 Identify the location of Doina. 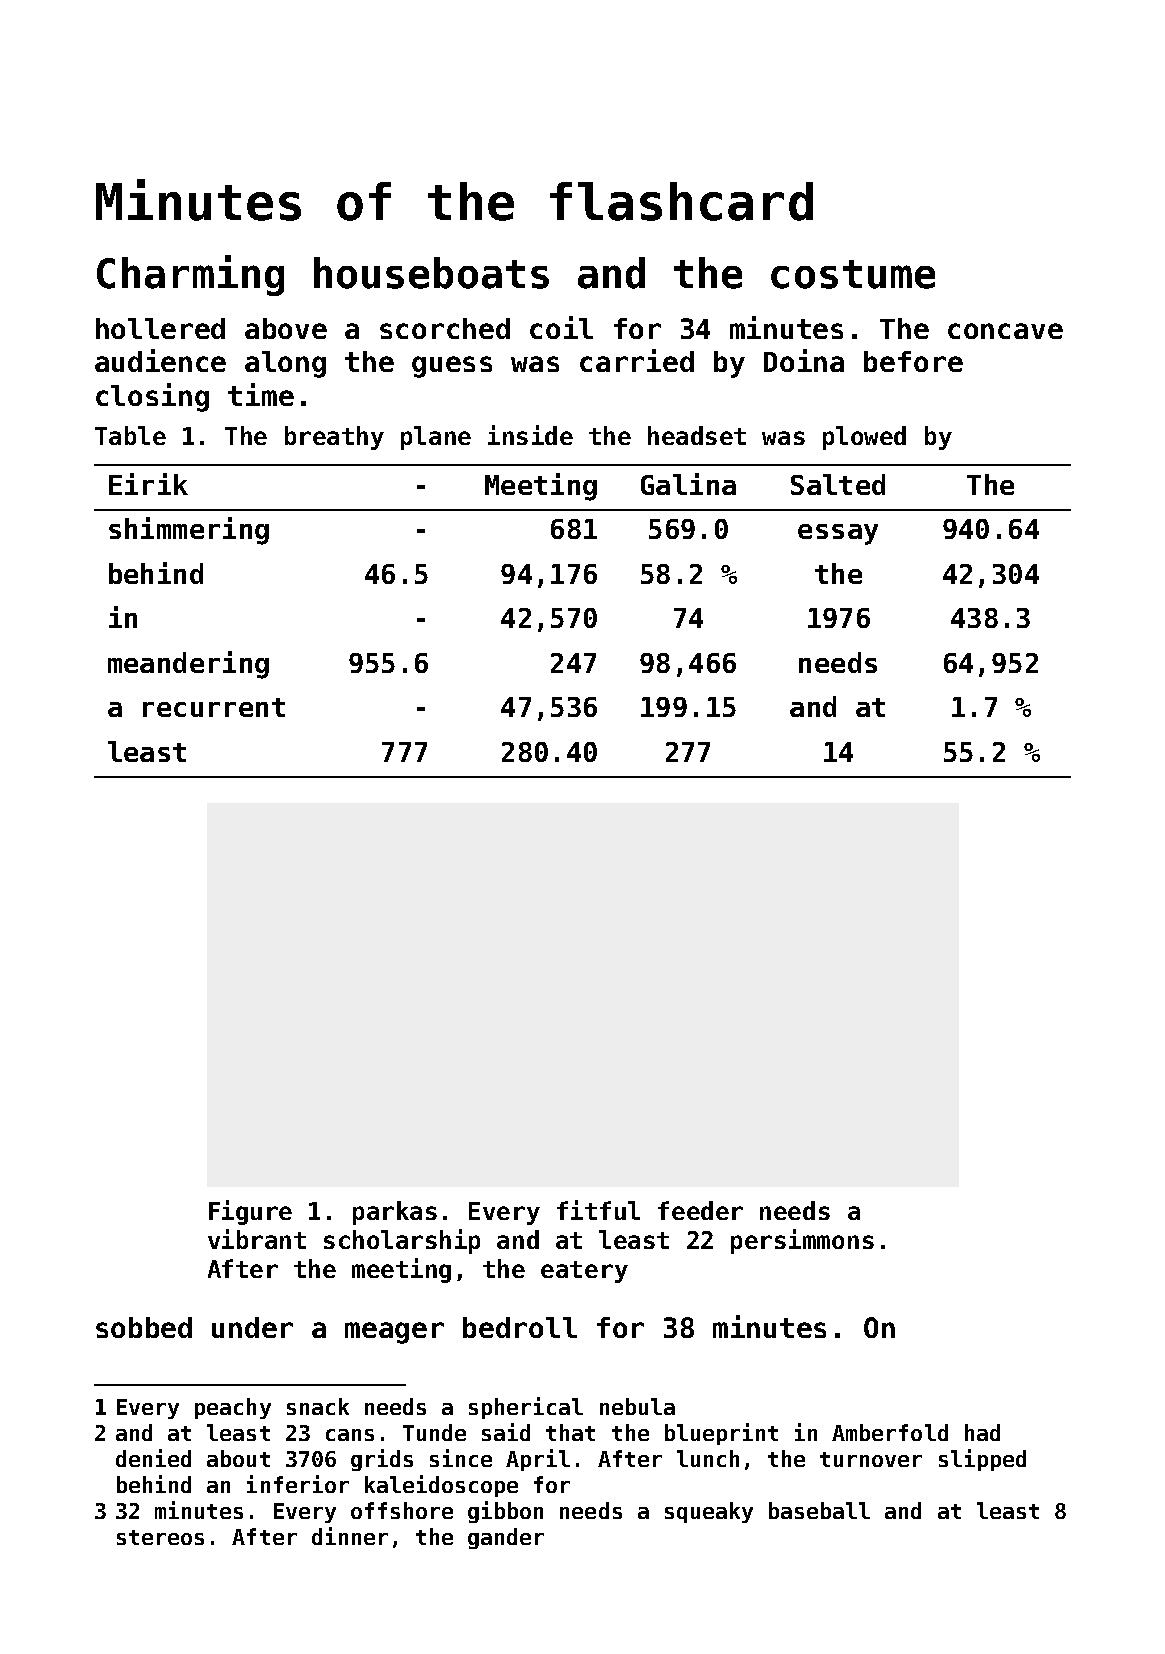
(804, 360).
